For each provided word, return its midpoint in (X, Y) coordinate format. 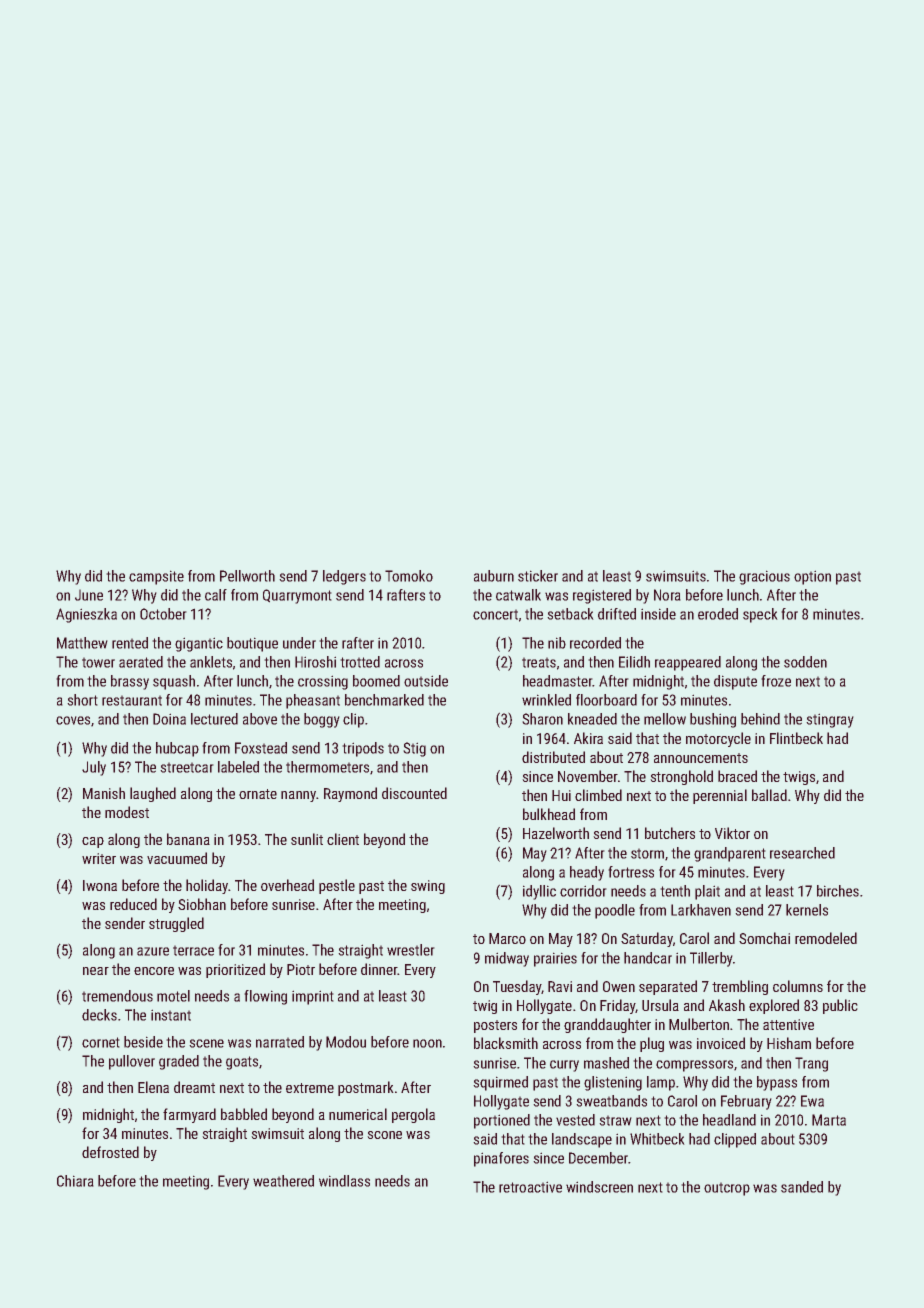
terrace (193, 950)
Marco (507, 938)
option (812, 577)
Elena (153, 1087)
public (840, 1006)
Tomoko (409, 576)
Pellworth (247, 576)
